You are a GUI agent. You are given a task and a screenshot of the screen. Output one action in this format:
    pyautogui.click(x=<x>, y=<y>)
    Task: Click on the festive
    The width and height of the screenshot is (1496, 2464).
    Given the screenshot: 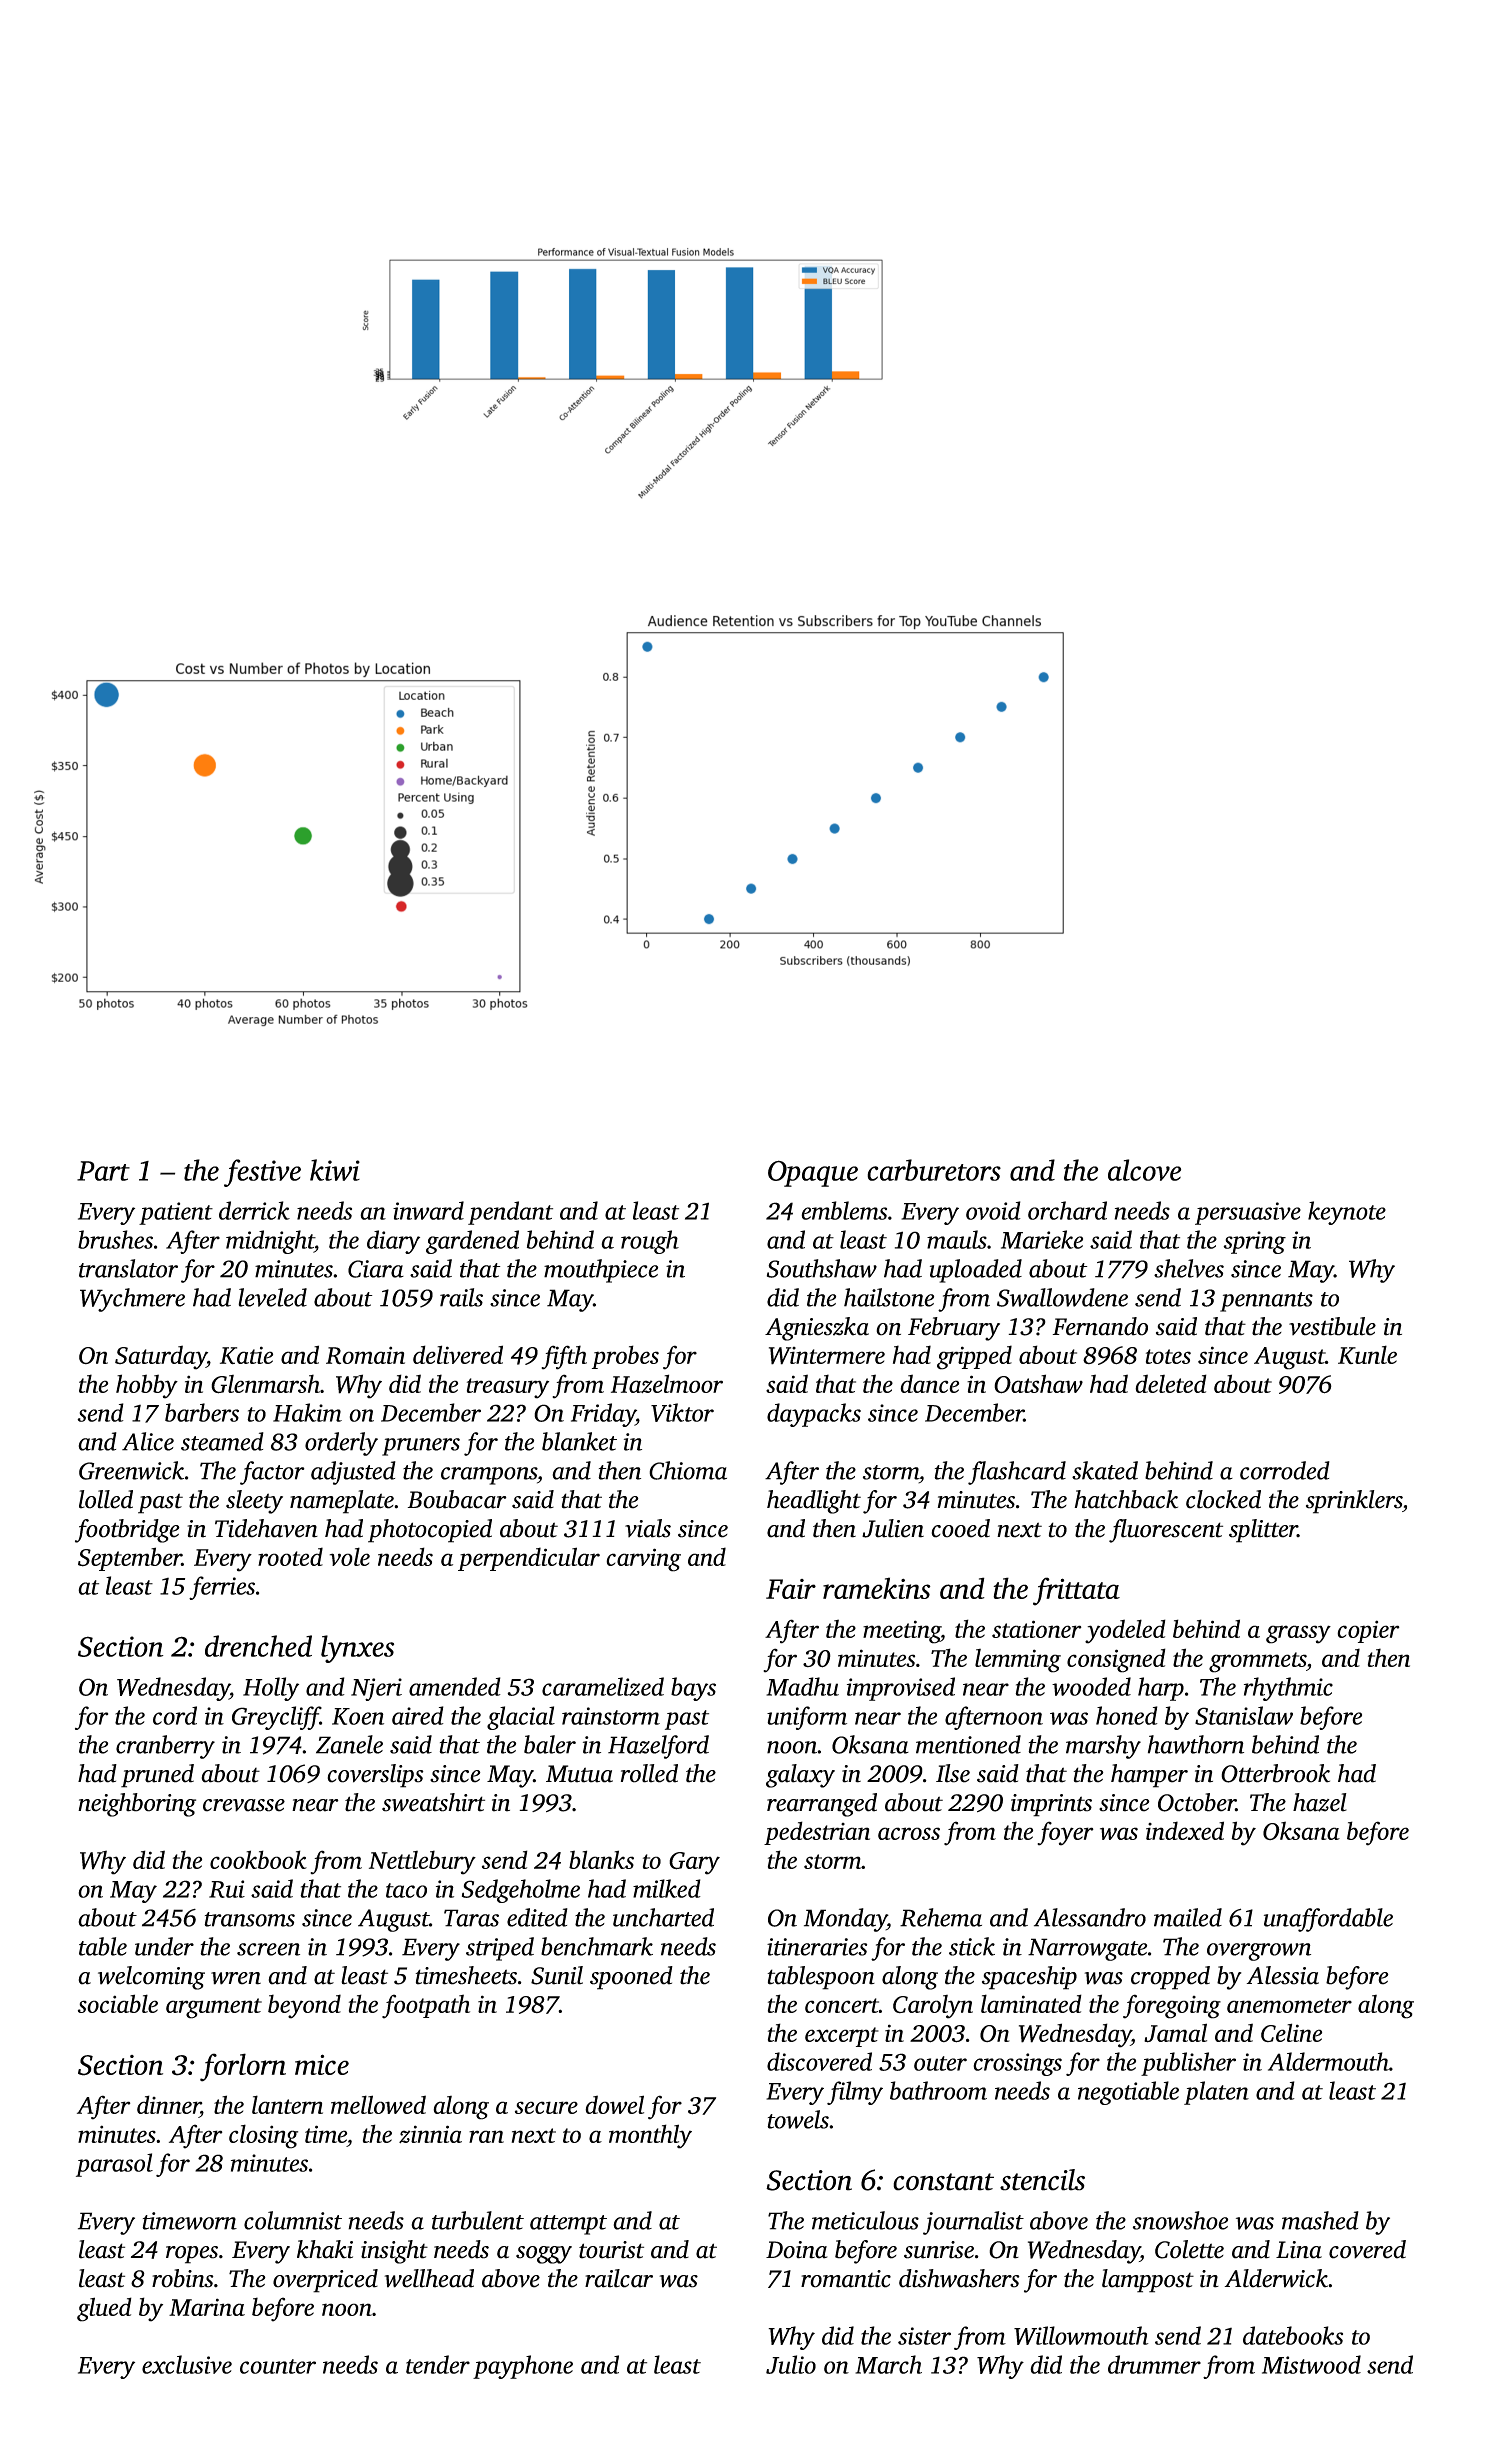 What is the action you would take?
    pyautogui.click(x=262, y=1173)
